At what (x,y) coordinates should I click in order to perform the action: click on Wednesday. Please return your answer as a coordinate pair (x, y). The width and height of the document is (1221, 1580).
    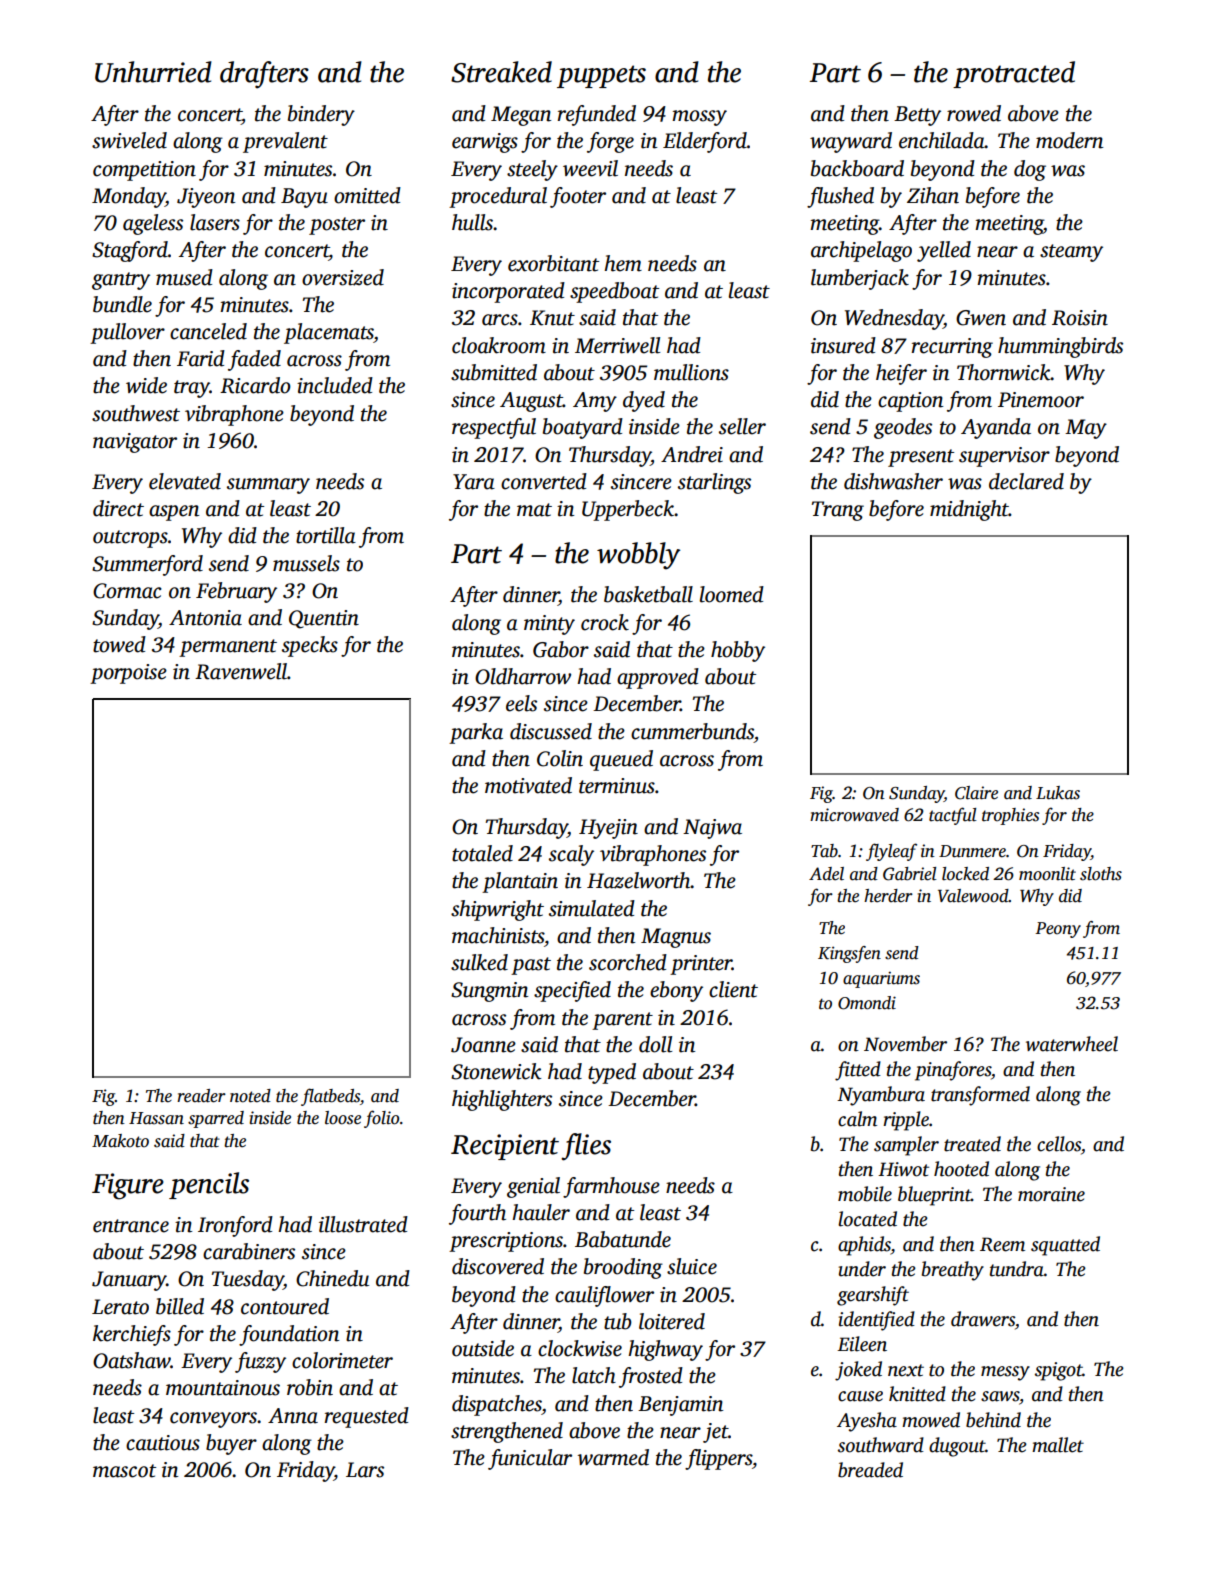
    Looking at the image, I should click on (894, 319).
